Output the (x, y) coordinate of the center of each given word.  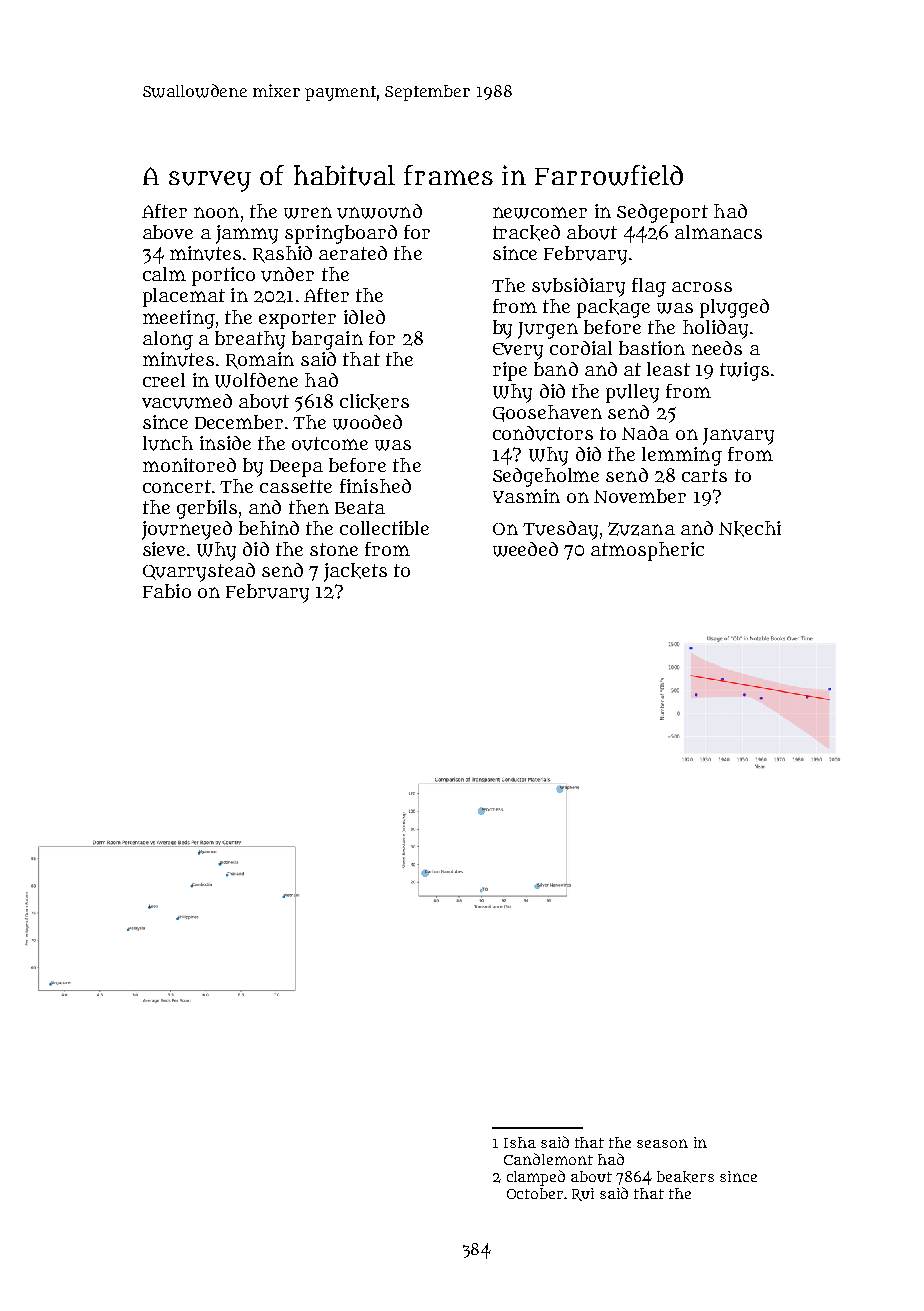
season (662, 1143)
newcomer (540, 213)
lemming (682, 456)
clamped (536, 1178)
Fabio (167, 591)
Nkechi (750, 529)
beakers (685, 1177)
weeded (525, 549)
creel (164, 380)
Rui (583, 1194)
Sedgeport (662, 213)
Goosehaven (547, 413)
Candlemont (548, 1159)
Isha (520, 1142)
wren (308, 213)
